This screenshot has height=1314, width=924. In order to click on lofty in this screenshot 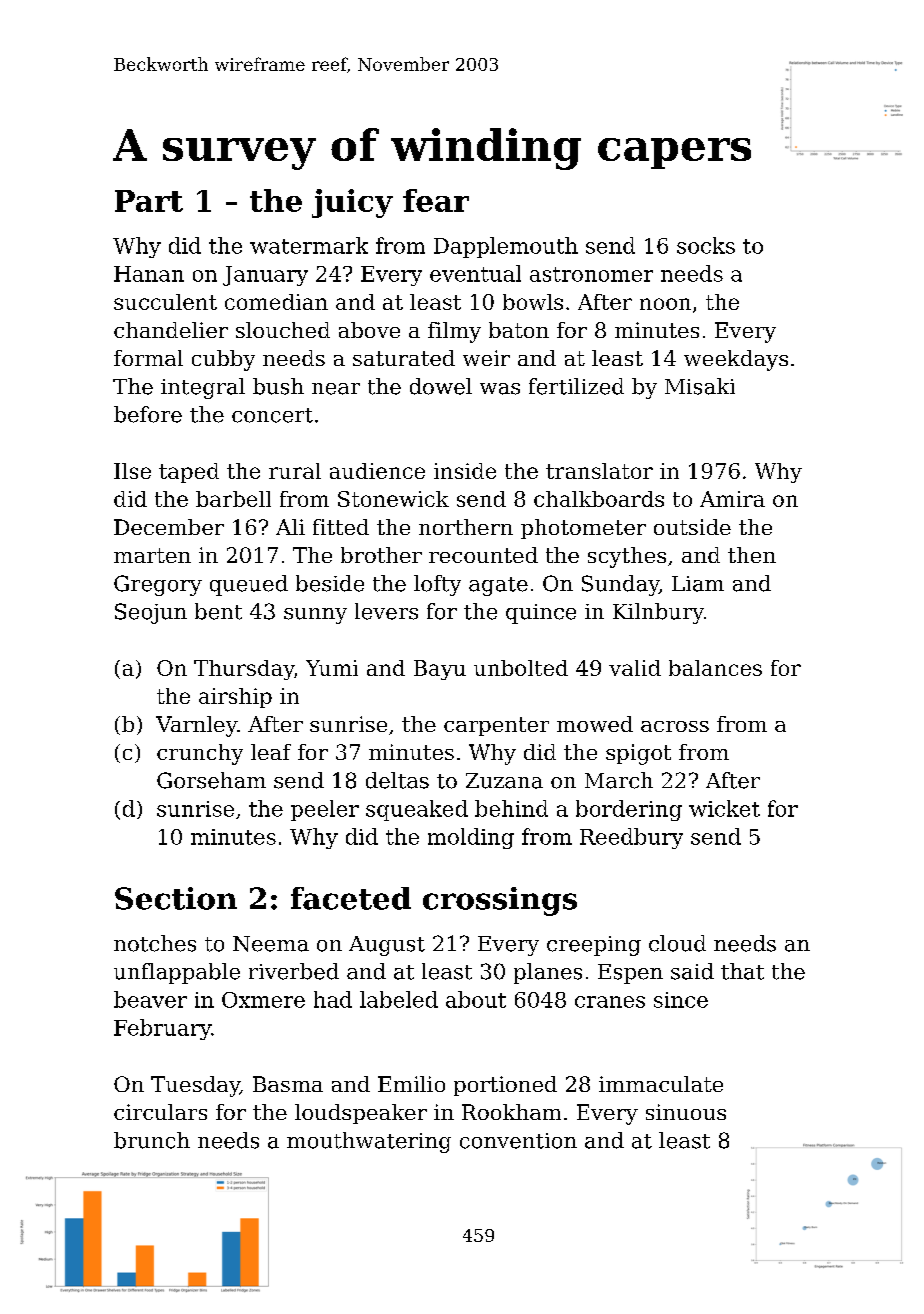, I will do `click(437, 585)`.
